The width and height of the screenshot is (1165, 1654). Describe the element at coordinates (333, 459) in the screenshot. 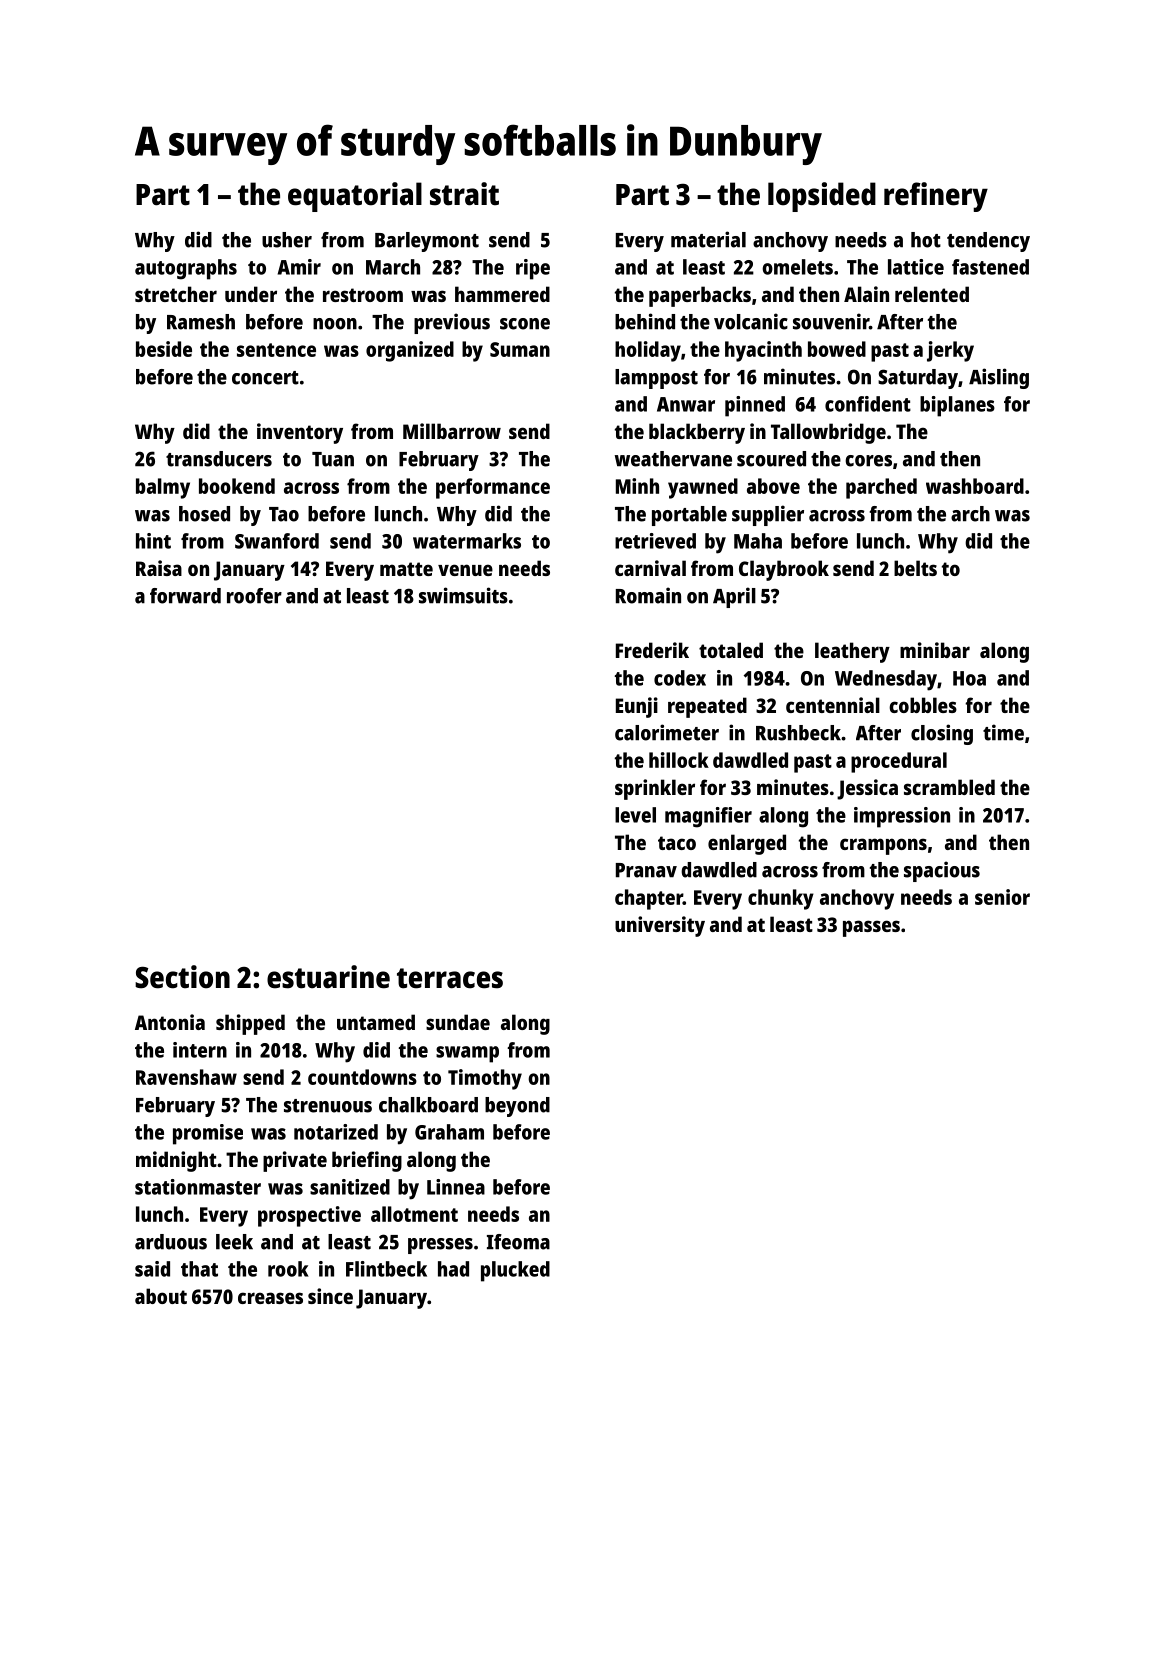

I see `Tuan` at that location.
